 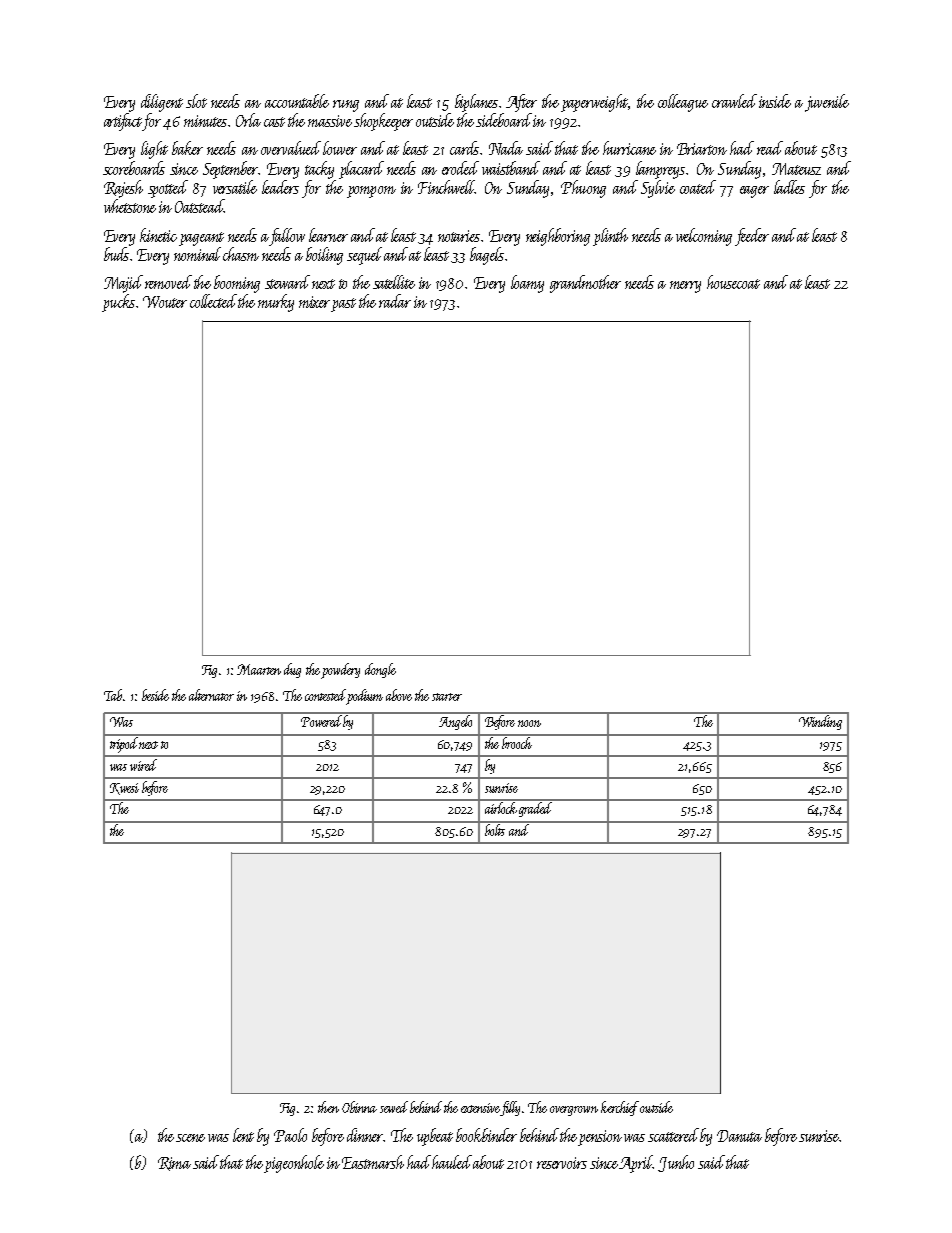 What do you see at coordinates (827, 103) in the screenshot?
I see `juvenile` at bounding box center [827, 103].
